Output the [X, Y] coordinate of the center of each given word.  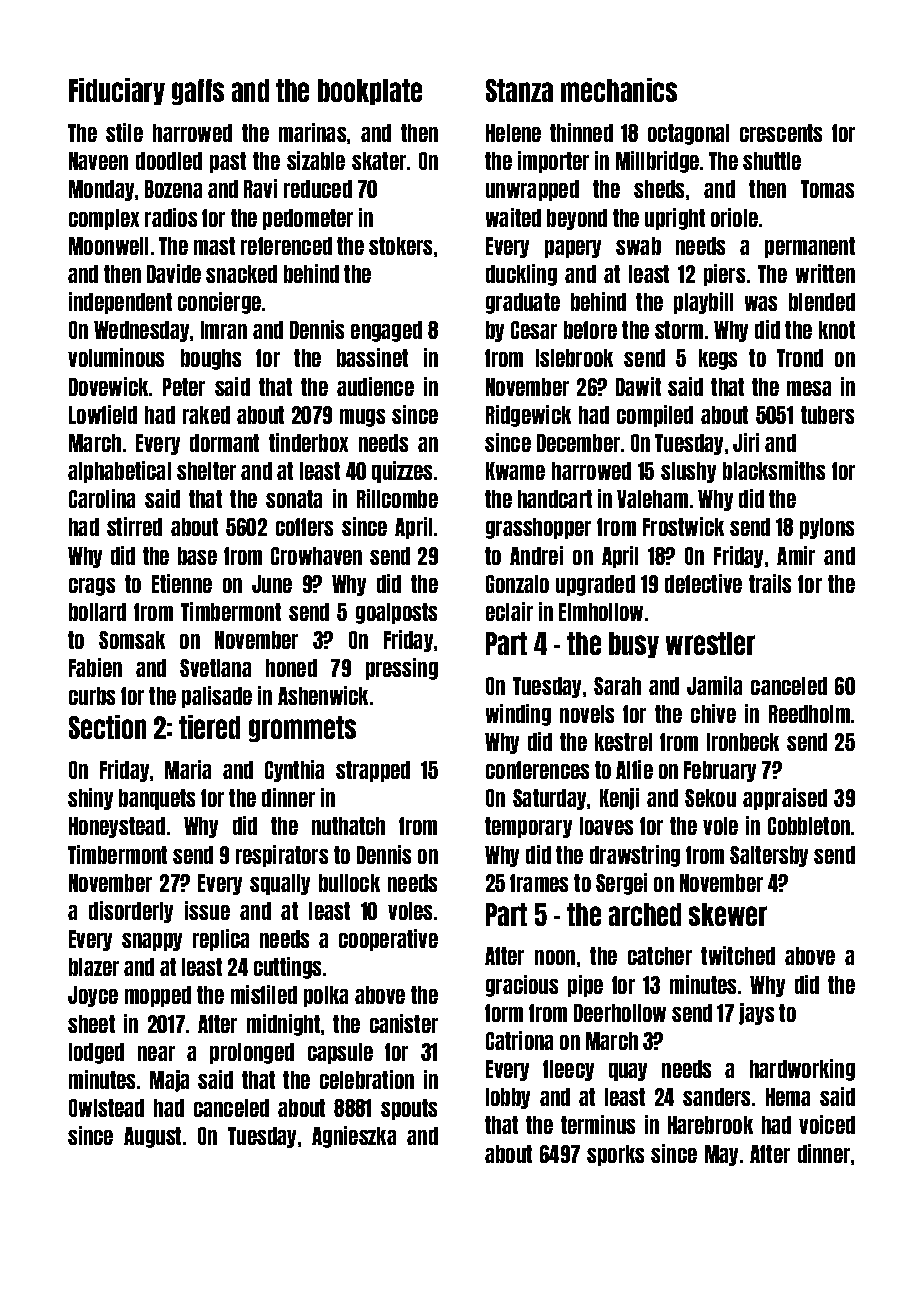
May [721, 1155]
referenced [286, 246]
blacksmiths [774, 470]
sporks [615, 1155]
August [152, 1137]
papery [573, 249]
